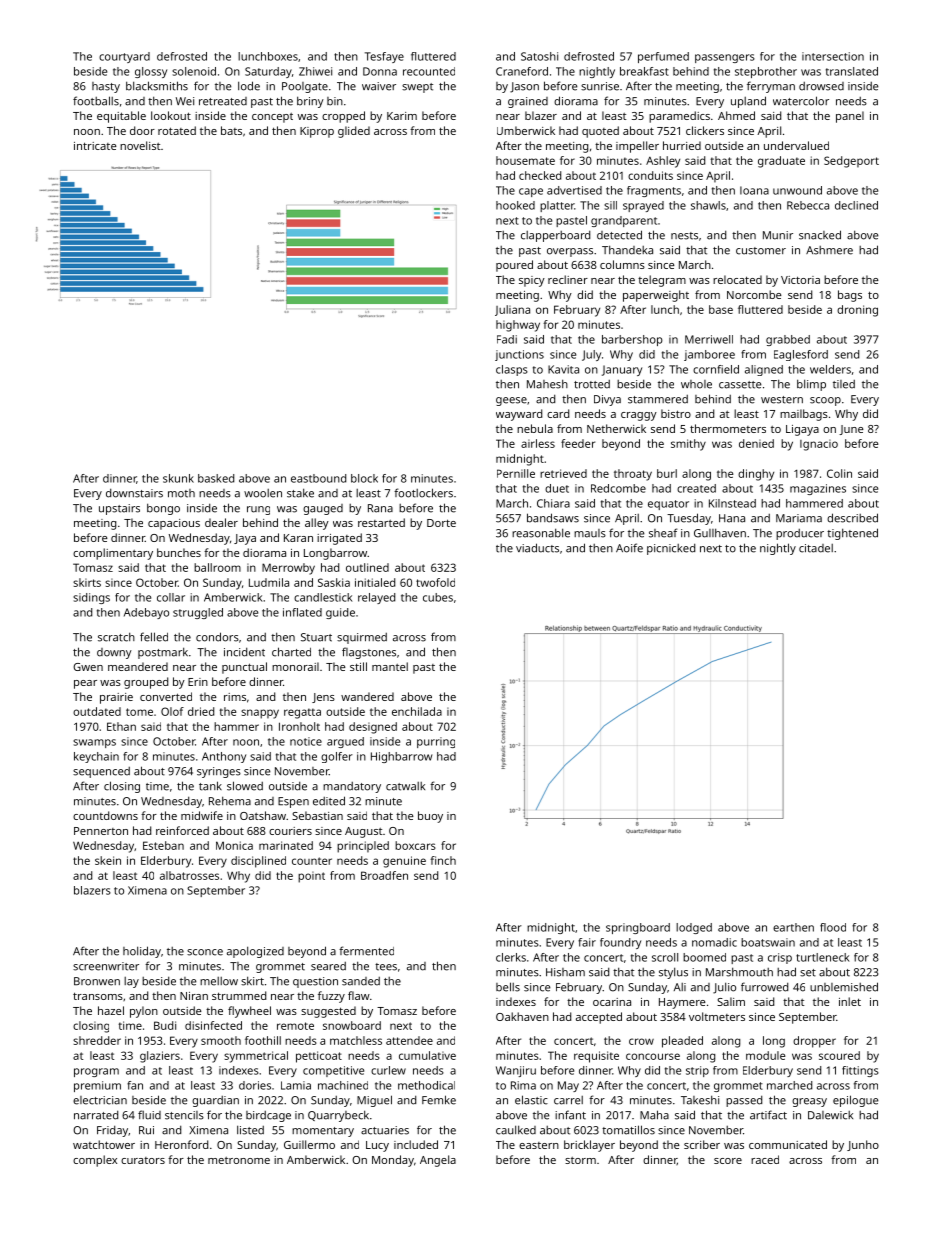 The height and width of the page is (1233, 952). I want to click on intersection, so click(833, 56).
